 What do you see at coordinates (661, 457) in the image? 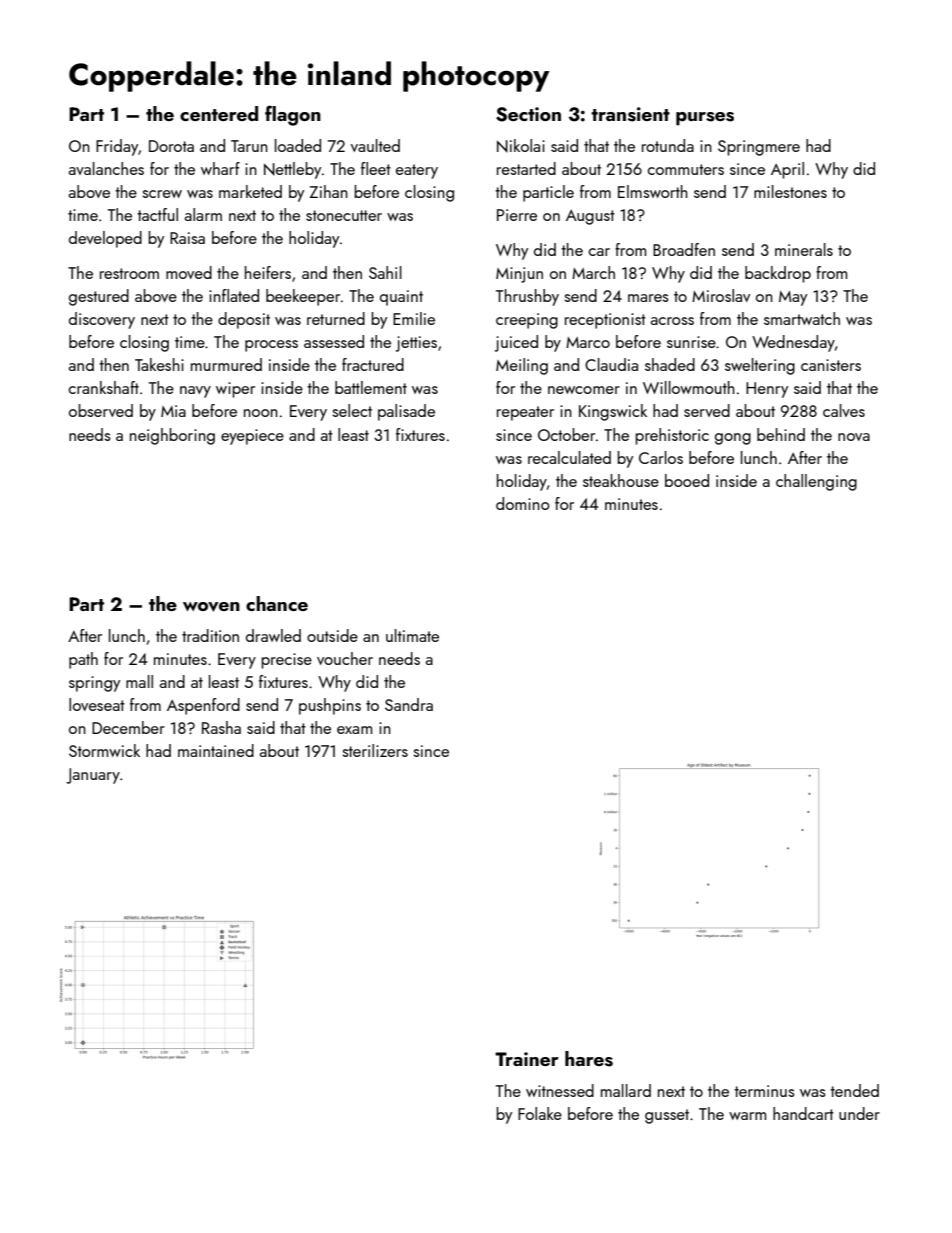
I see `Carlos` at bounding box center [661, 457].
